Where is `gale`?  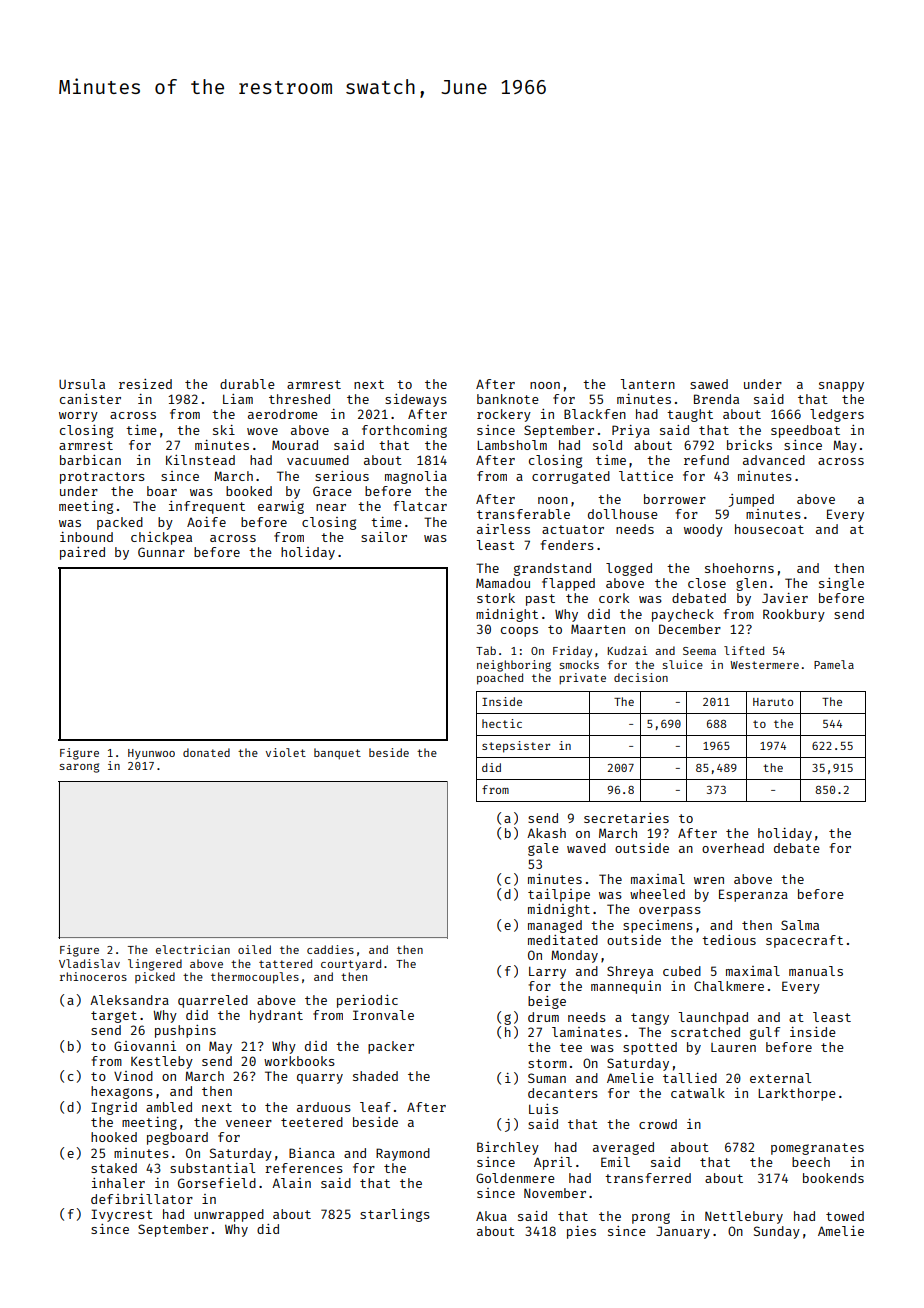
gale is located at coordinates (543, 849).
